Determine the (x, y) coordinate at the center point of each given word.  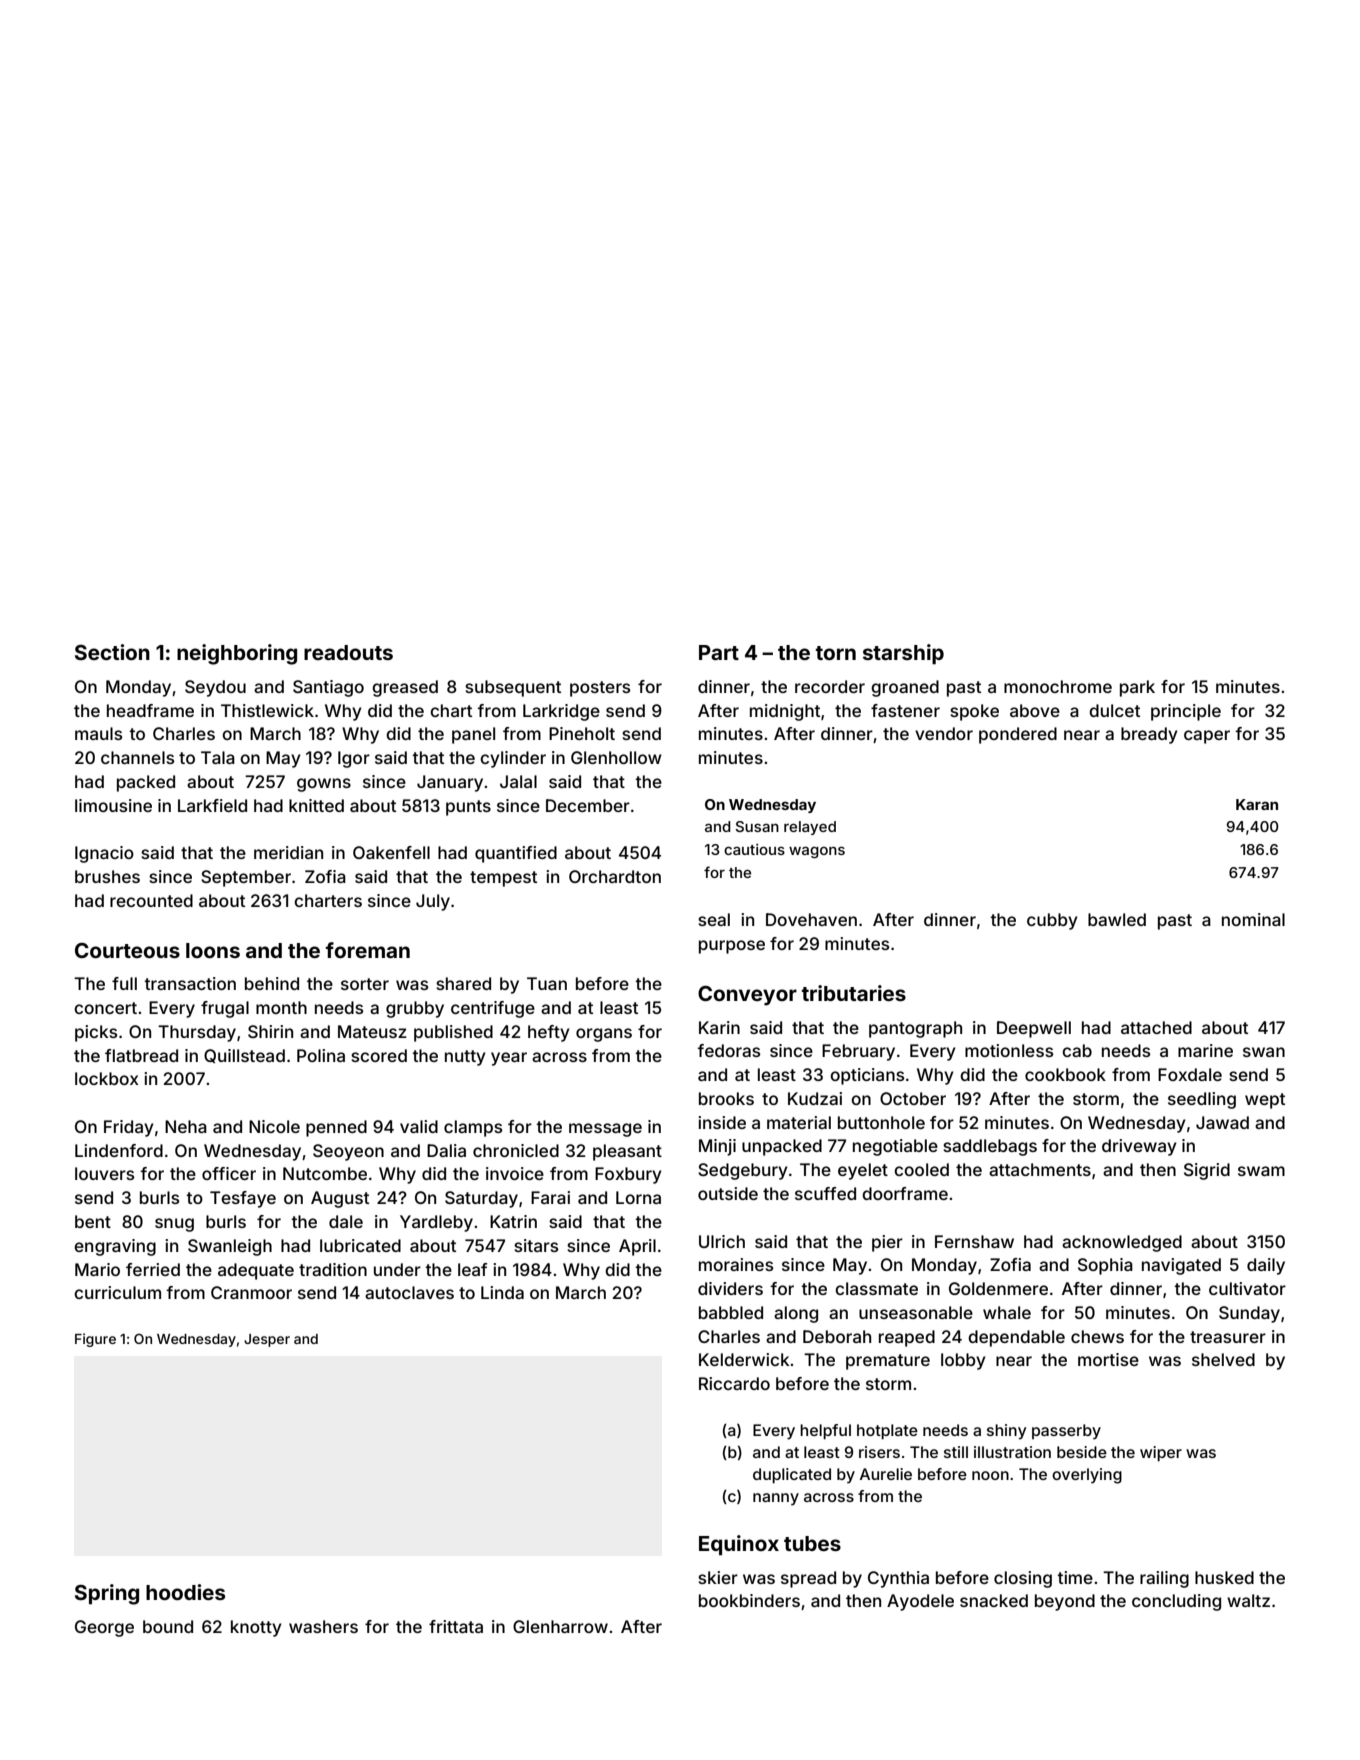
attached (1156, 1027)
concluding (1176, 1602)
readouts (348, 652)
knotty (256, 1628)
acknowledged (1122, 1243)
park (1137, 688)
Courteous (127, 950)
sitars (536, 1245)
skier (718, 1577)
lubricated (360, 1245)
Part (719, 652)
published (453, 1033)
